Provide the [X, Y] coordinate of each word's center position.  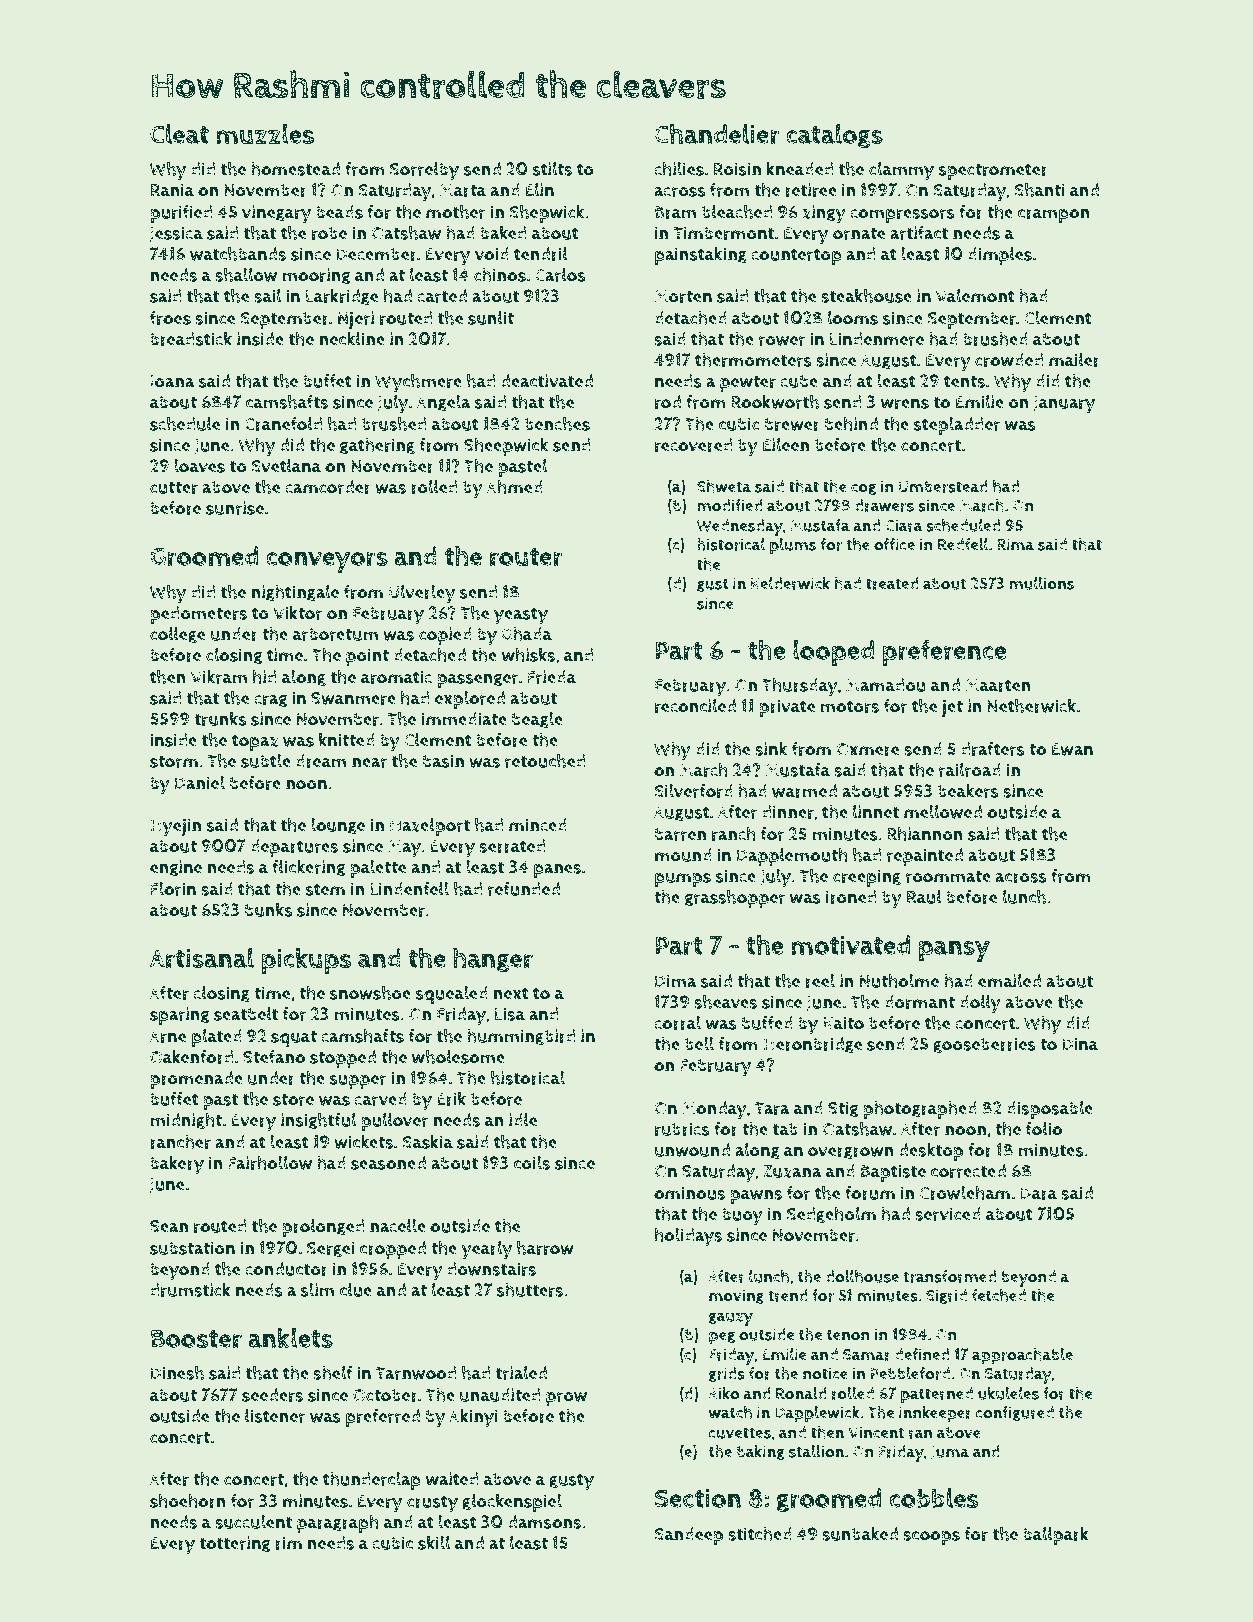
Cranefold [283, 424]
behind [851, 423]
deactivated [547, 381]
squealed [452, 995]
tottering [235, 1544]
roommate [948, 876]
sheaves [725, 1001]
